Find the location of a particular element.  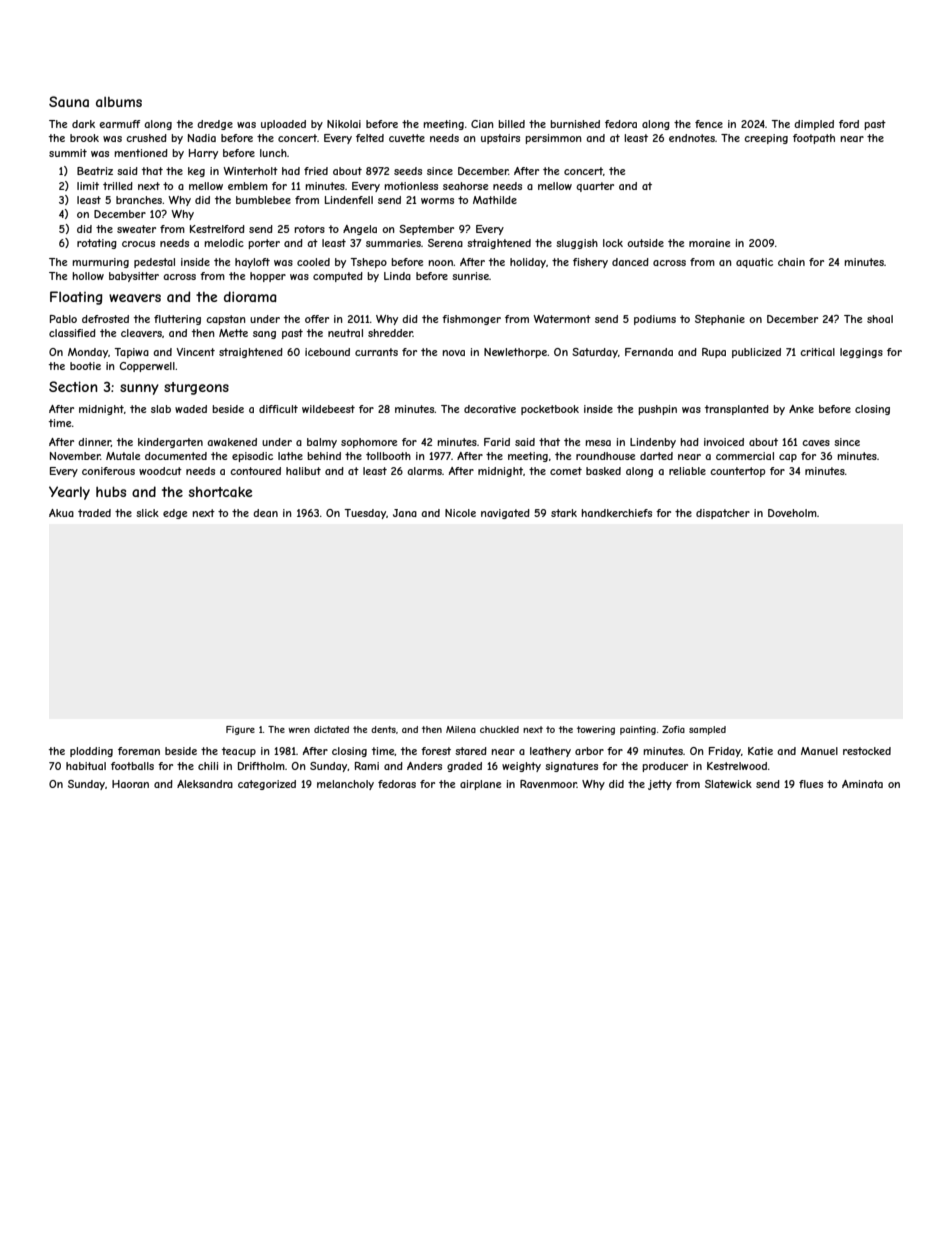

dispatcher is located at coordinates (723, 514).
